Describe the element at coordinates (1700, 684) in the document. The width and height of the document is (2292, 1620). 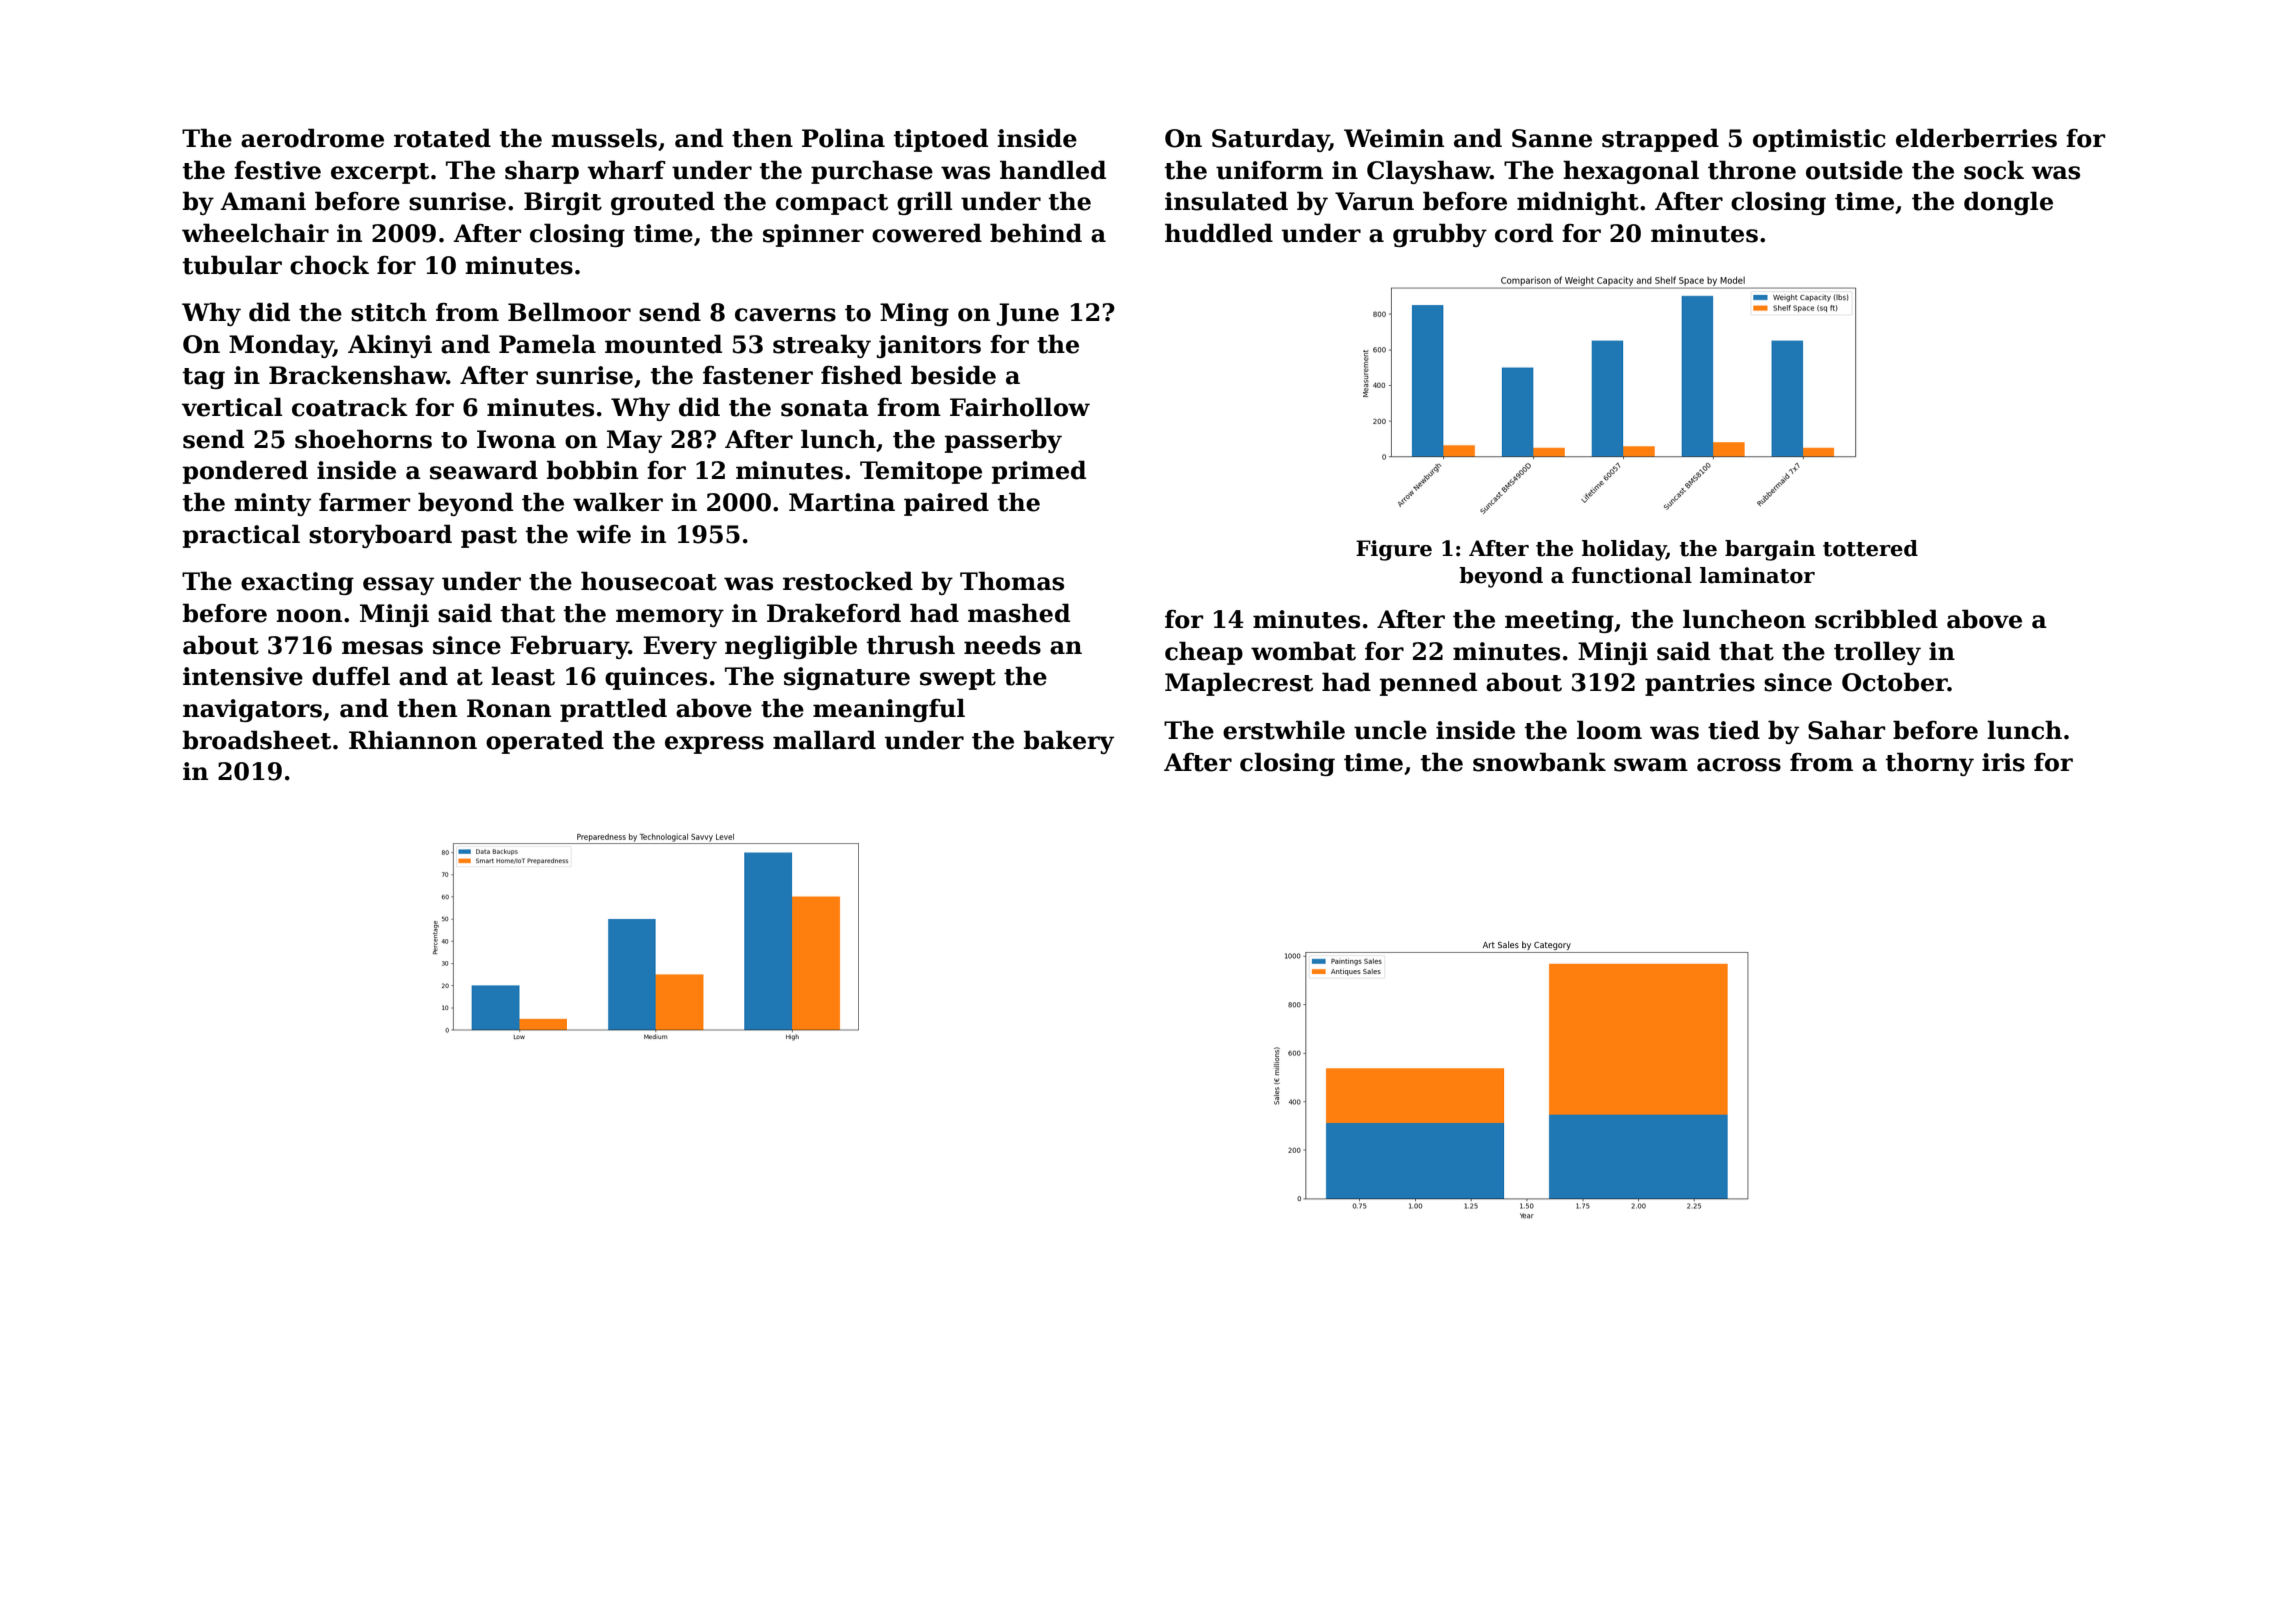
I see `pantries` at that location.
